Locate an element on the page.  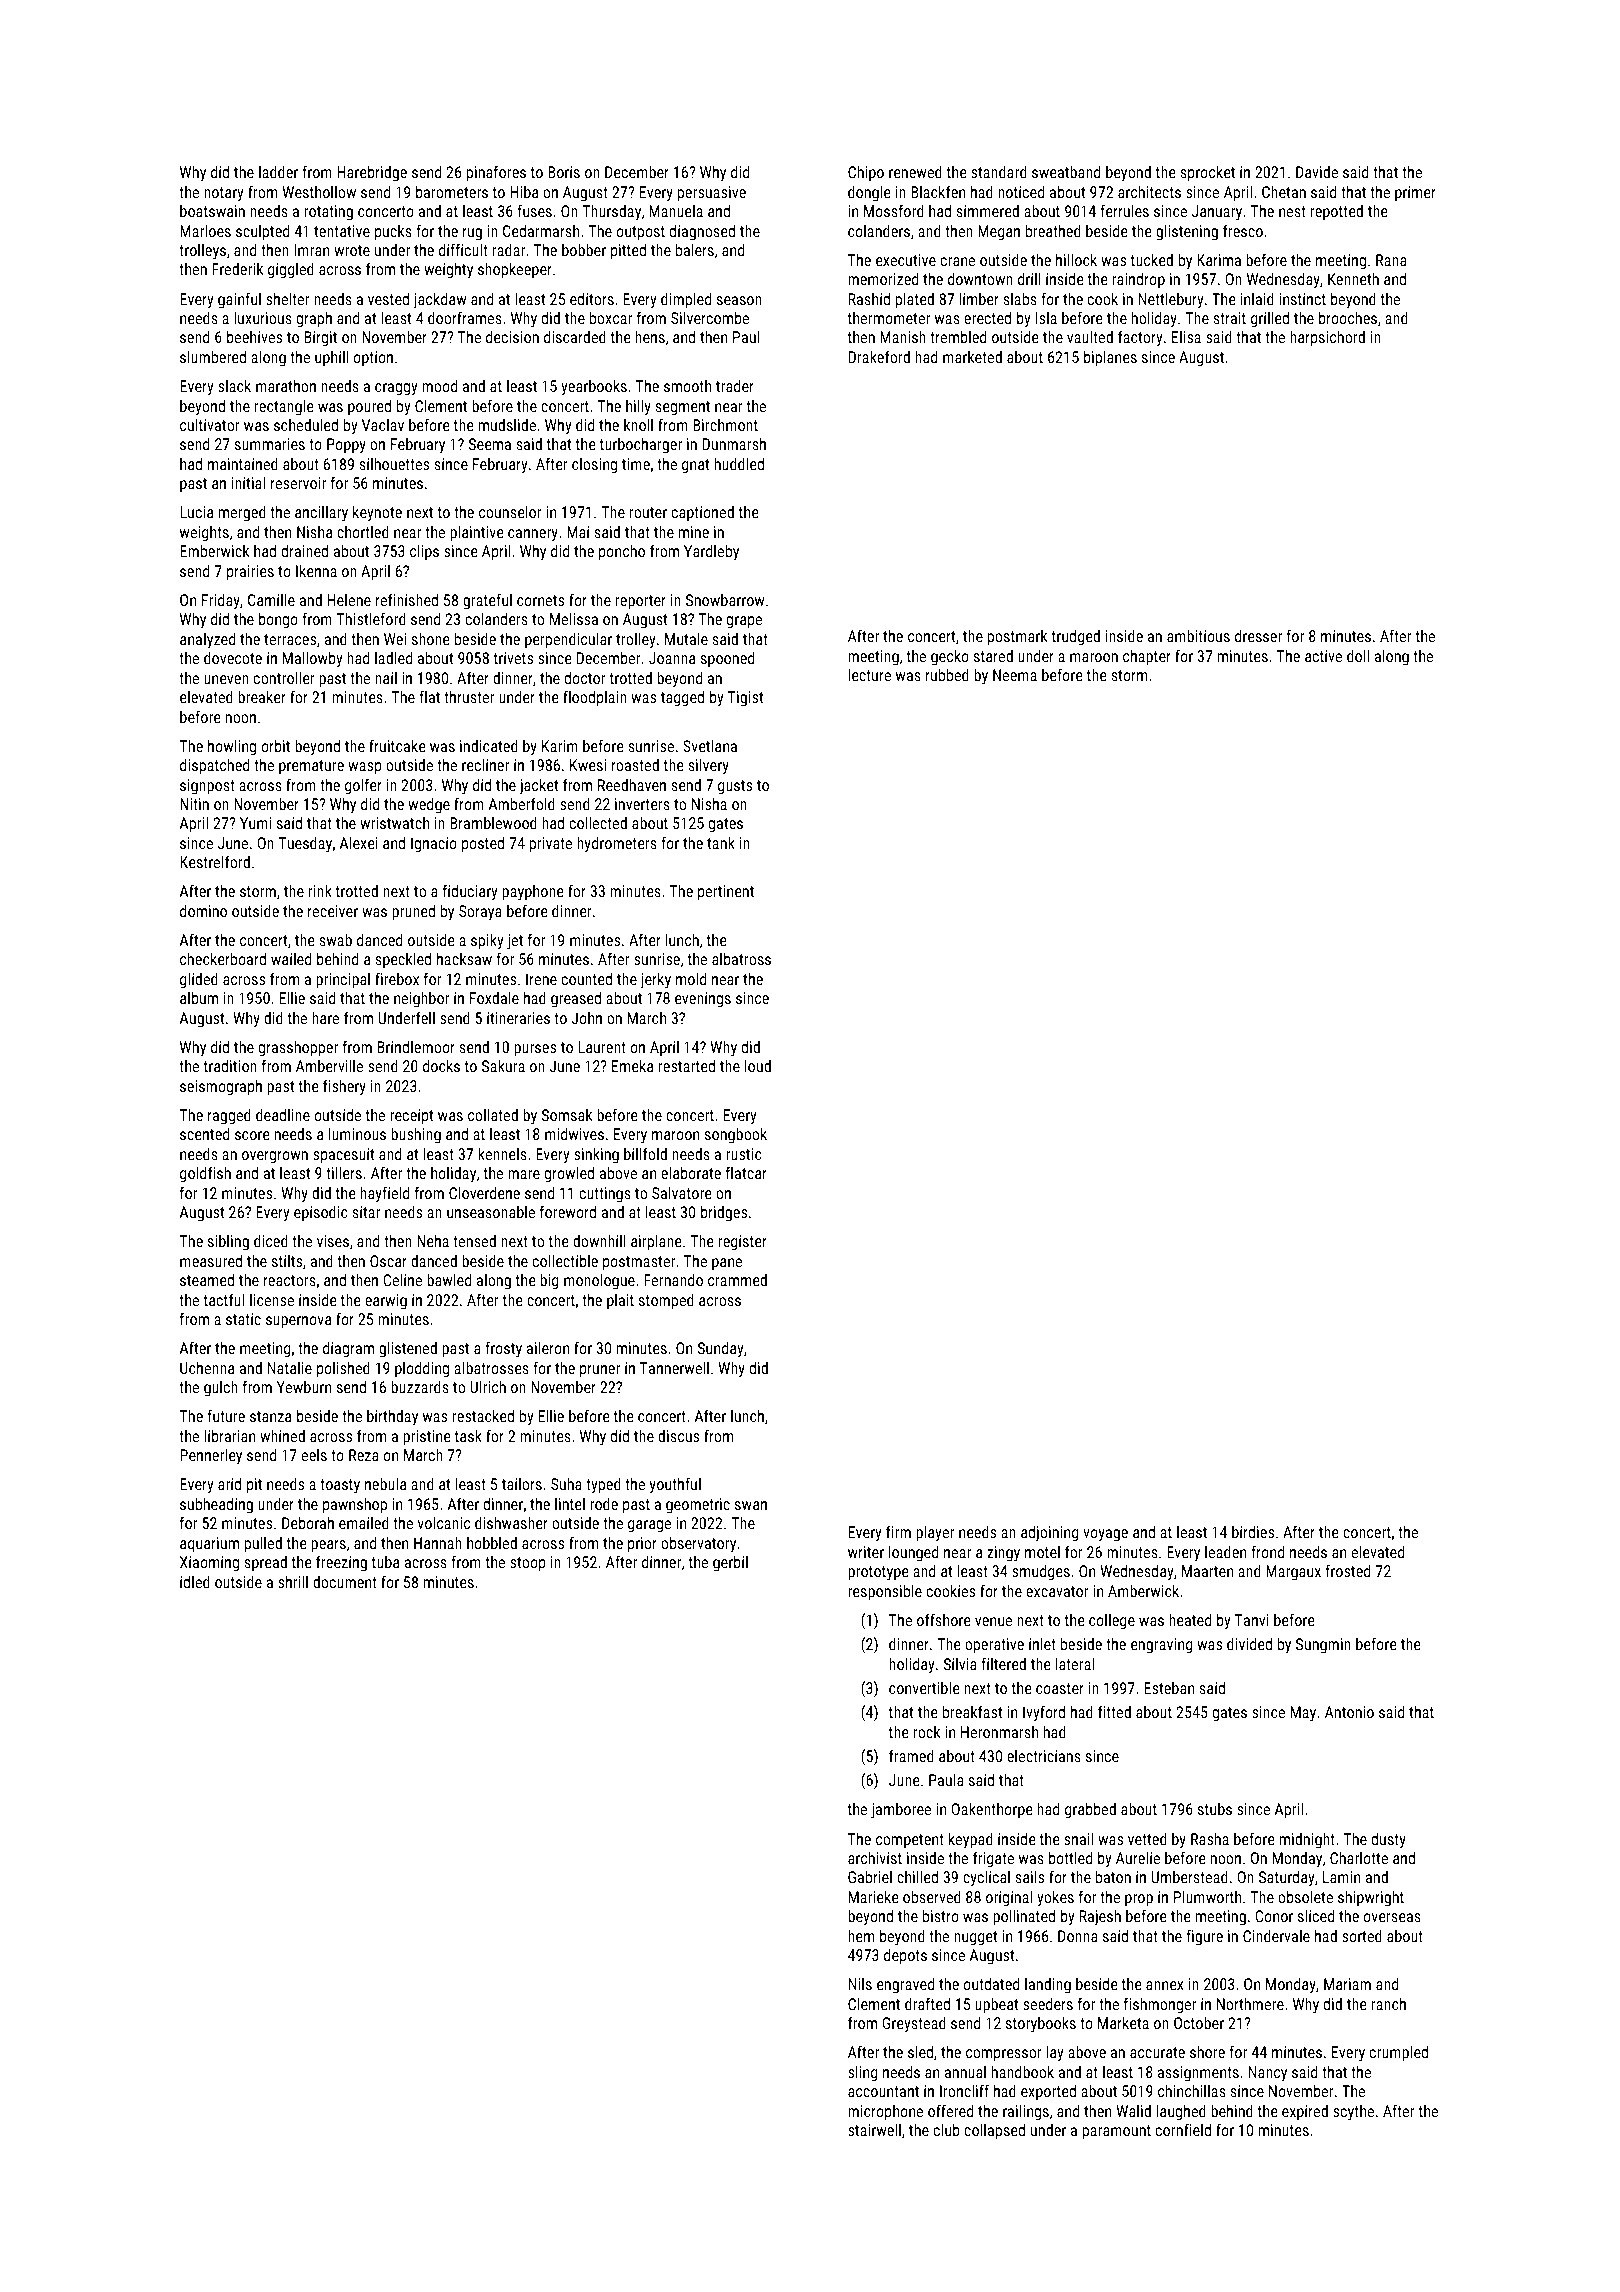
frond is located at coordinates (1267, 1551).
